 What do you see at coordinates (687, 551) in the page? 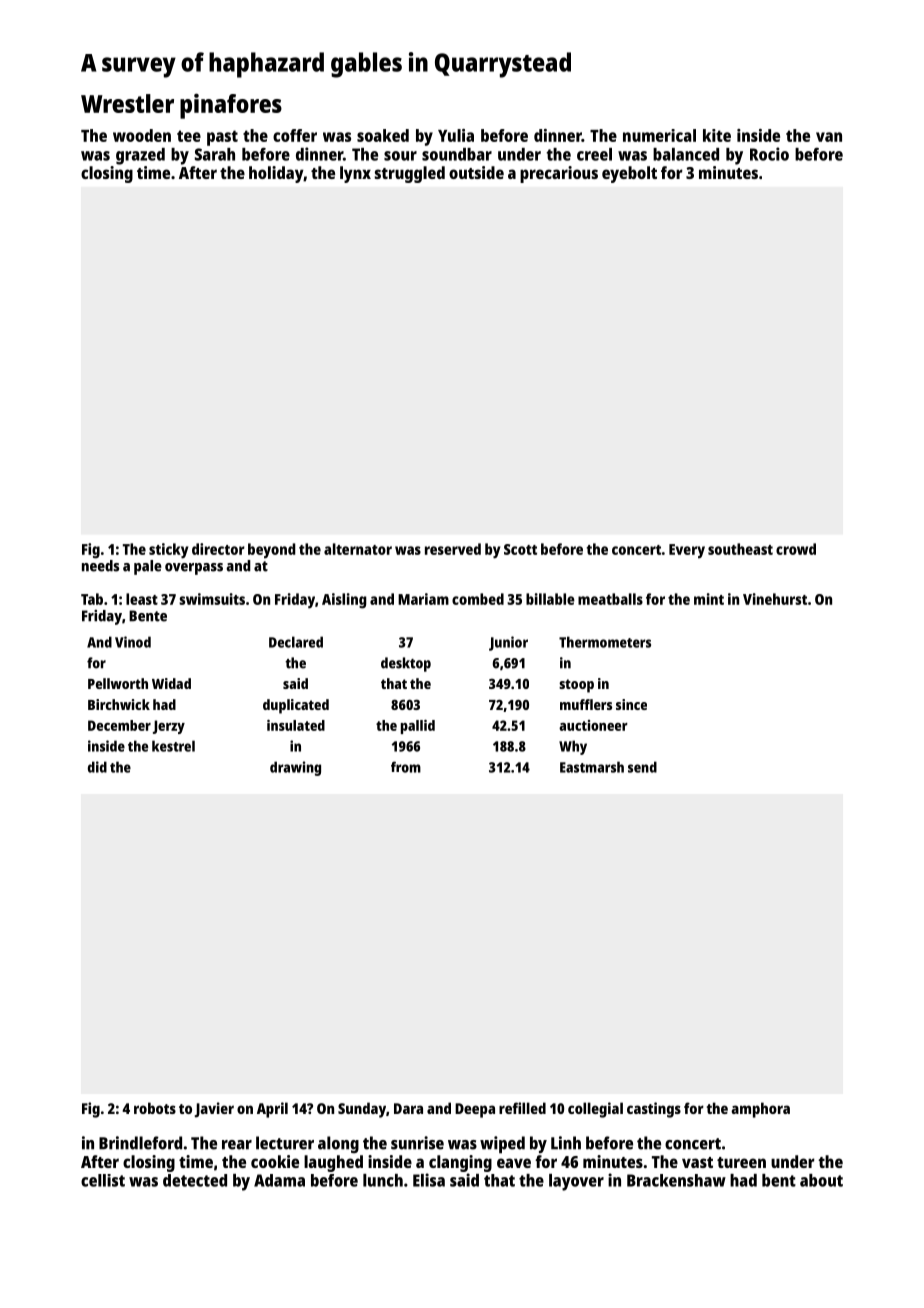
I see `Every` at bounding box center [687, 551].
